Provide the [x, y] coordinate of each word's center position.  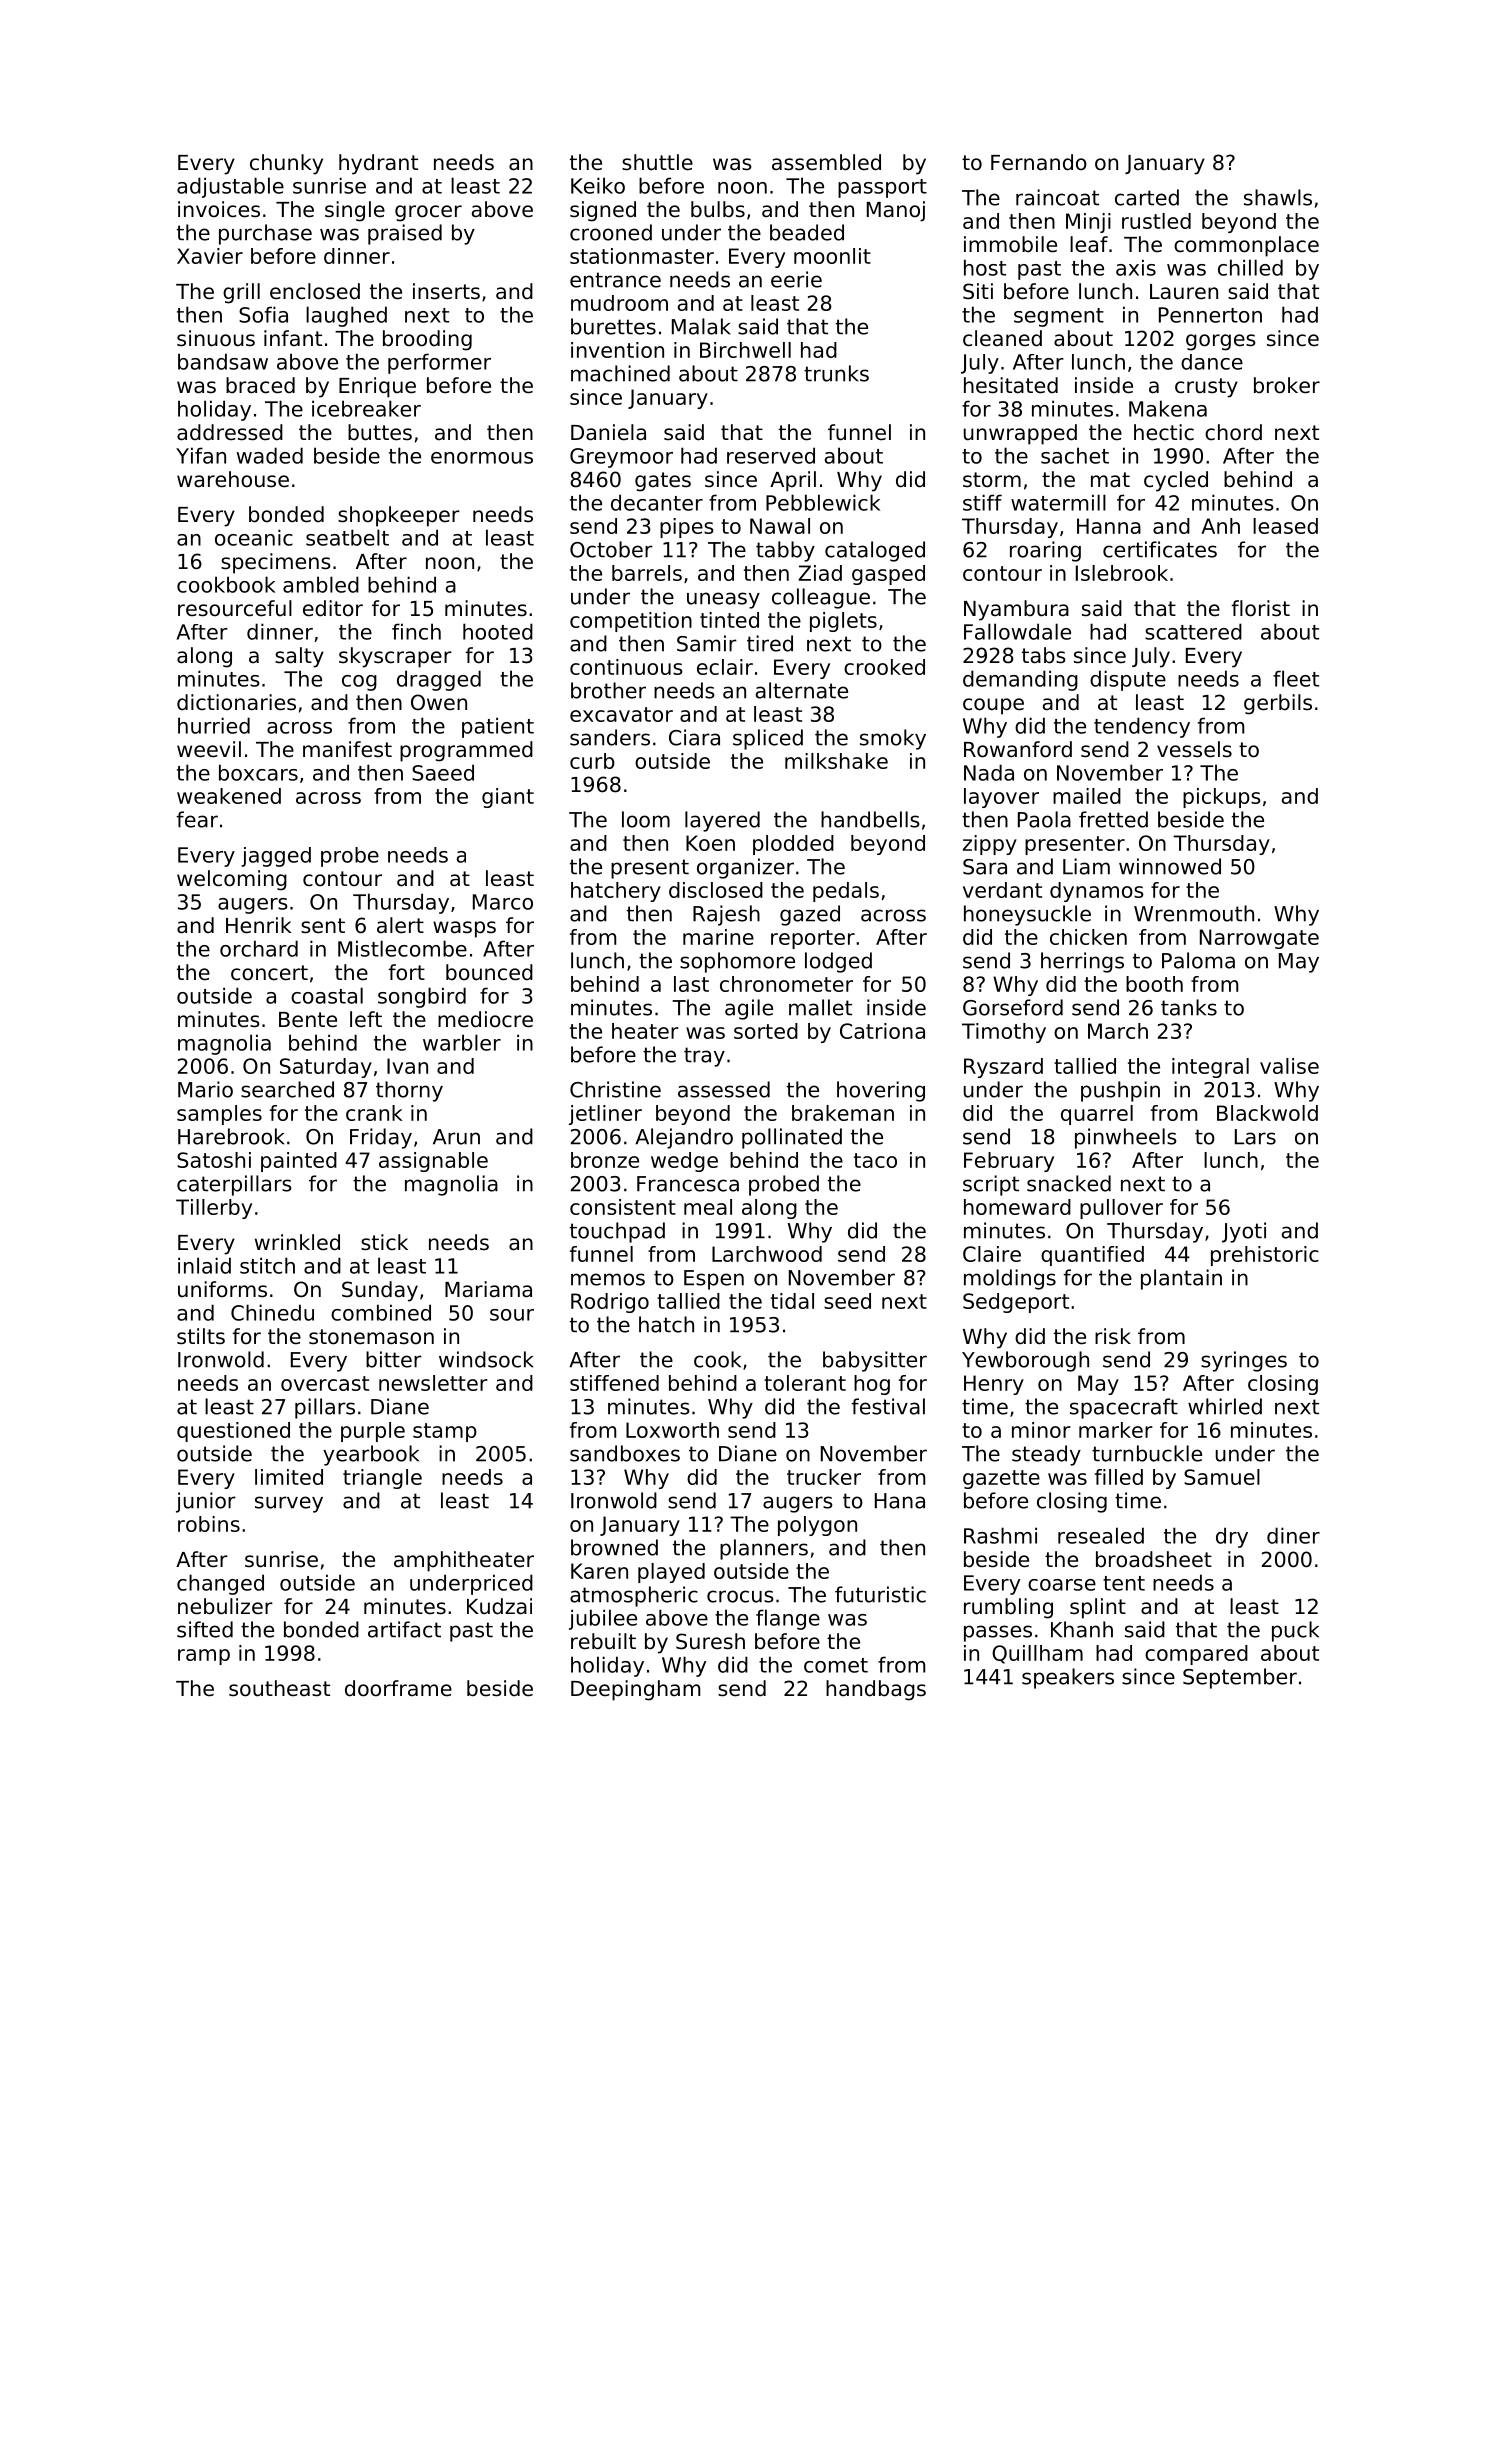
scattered [1193, 631]
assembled [826, 162]
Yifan [201, 455]
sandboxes [625, 1453]
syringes [1244, 1361]
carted [1147, 197]
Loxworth [672, 1430]
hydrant [378, 164]
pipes [687, 528]
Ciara [694, 737]
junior [206, 1502]
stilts [201, 1336]
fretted [1113, 819]
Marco [503, 902]
